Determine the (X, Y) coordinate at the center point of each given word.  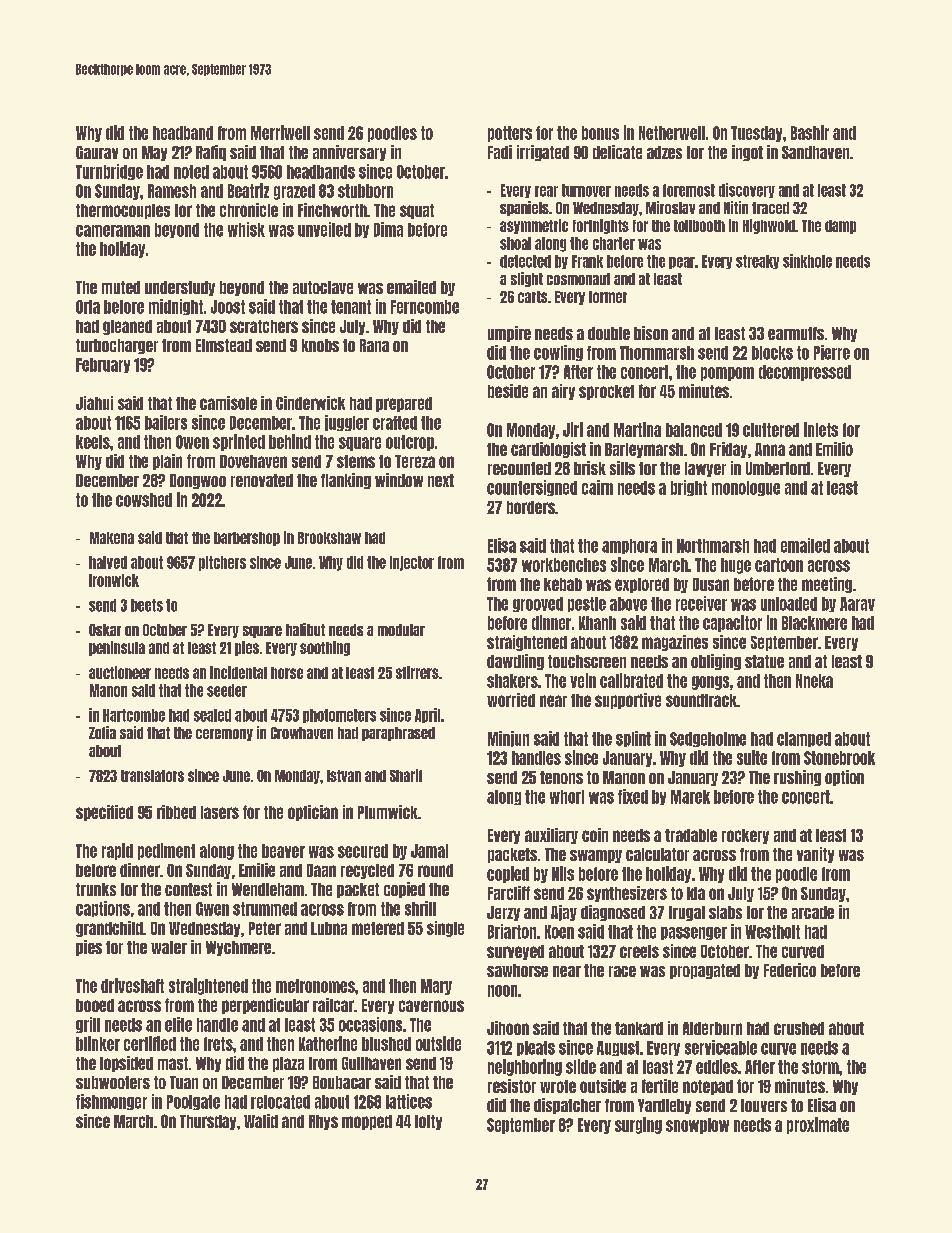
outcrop (410, 443)
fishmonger (111, 1102)
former (608, 297)
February (103, 365)
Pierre (832, 352)
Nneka (814, 681)
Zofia (102, 732)
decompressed (805, 373)
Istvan (344, 776)
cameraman (113, 231)
